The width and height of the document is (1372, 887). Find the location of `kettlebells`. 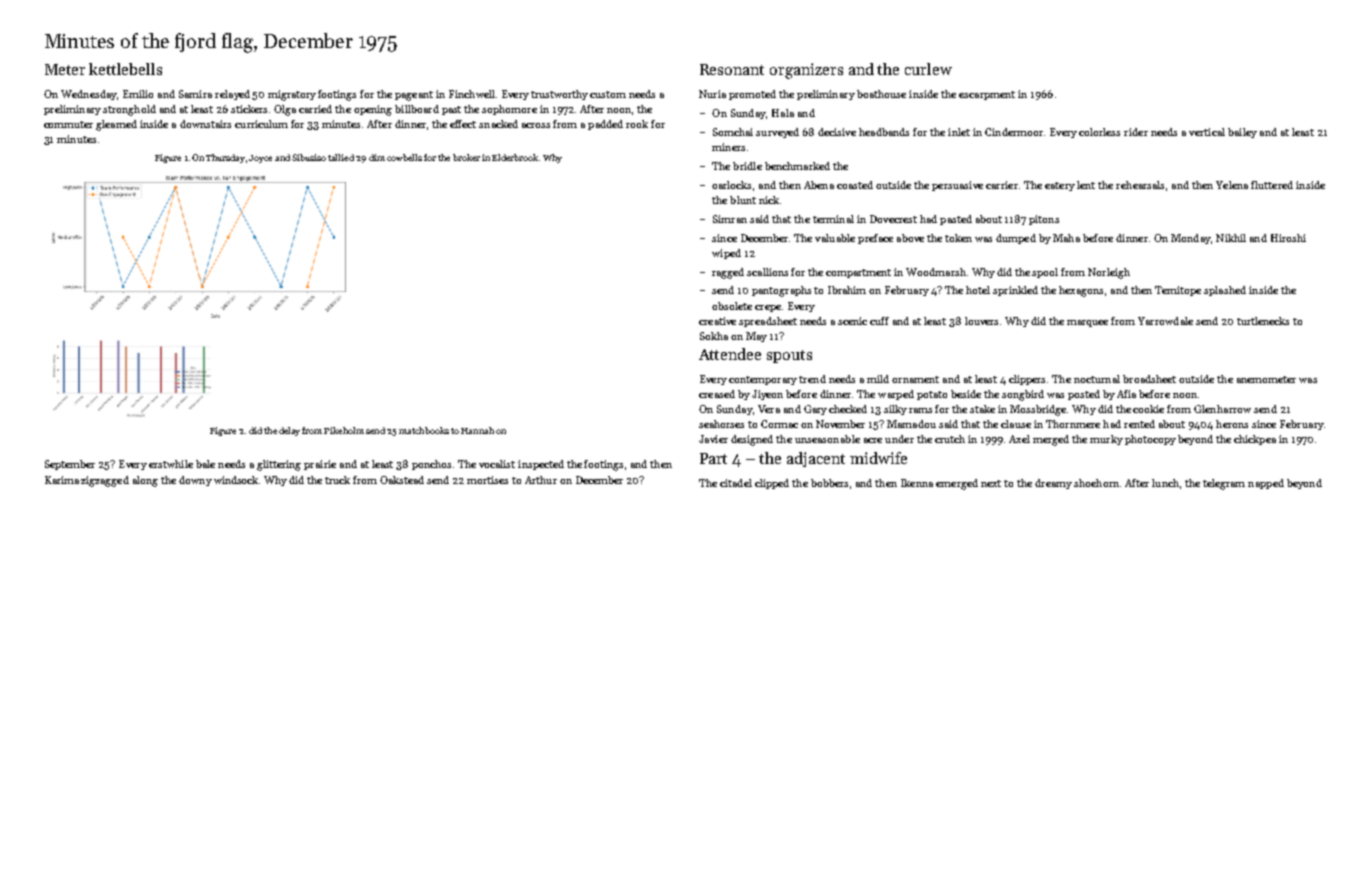

kettlebells is located at coordinates (125, 69).
